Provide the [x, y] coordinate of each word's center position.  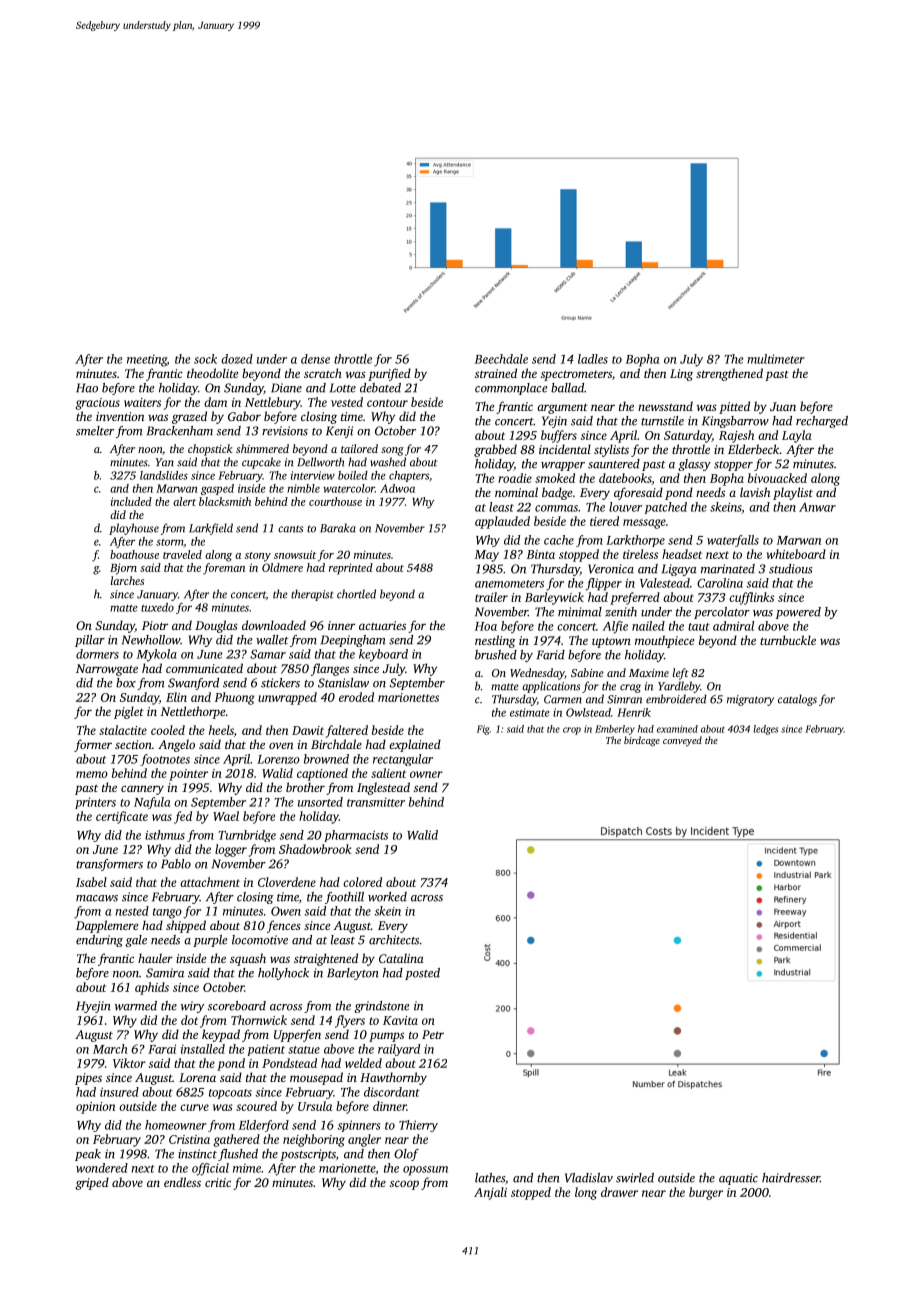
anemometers [509, 584]
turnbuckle [788, 640]
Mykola [157, 655]
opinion [95, 1108]
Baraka [338, 528]
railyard [399, 1050]
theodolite [212, 373]
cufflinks [751, 598]
